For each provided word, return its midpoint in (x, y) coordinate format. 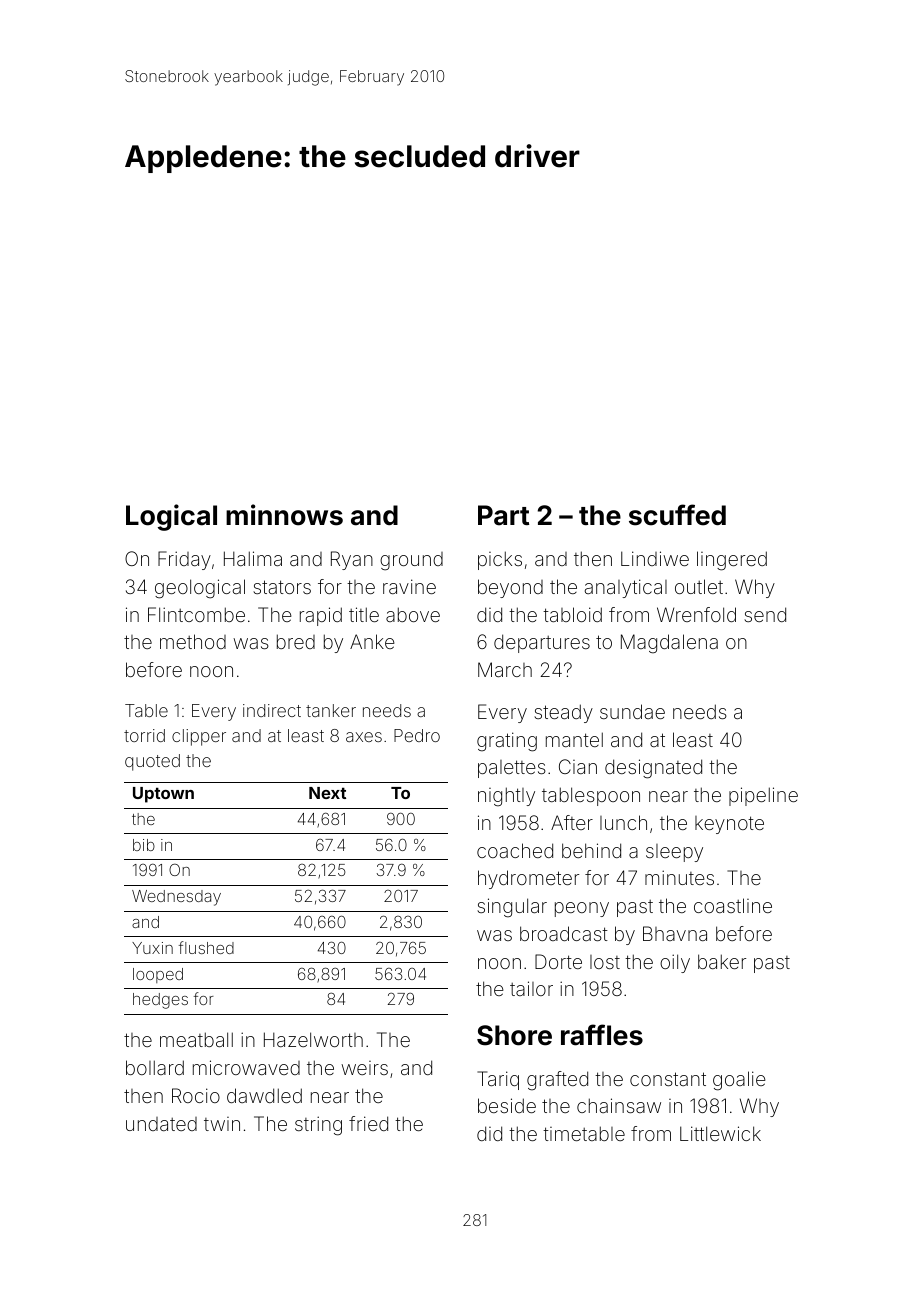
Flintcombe (196, 614)
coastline (733, 905)
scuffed (677, 515)
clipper (199, 737)
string (318, 1126)
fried (368, 1123)
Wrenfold (696, 614)
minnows (284, 515)
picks (500, 560)
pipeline (763, 796)
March (505, 669)
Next (327, 793)
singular (512, 908)
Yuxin (152, 948)
